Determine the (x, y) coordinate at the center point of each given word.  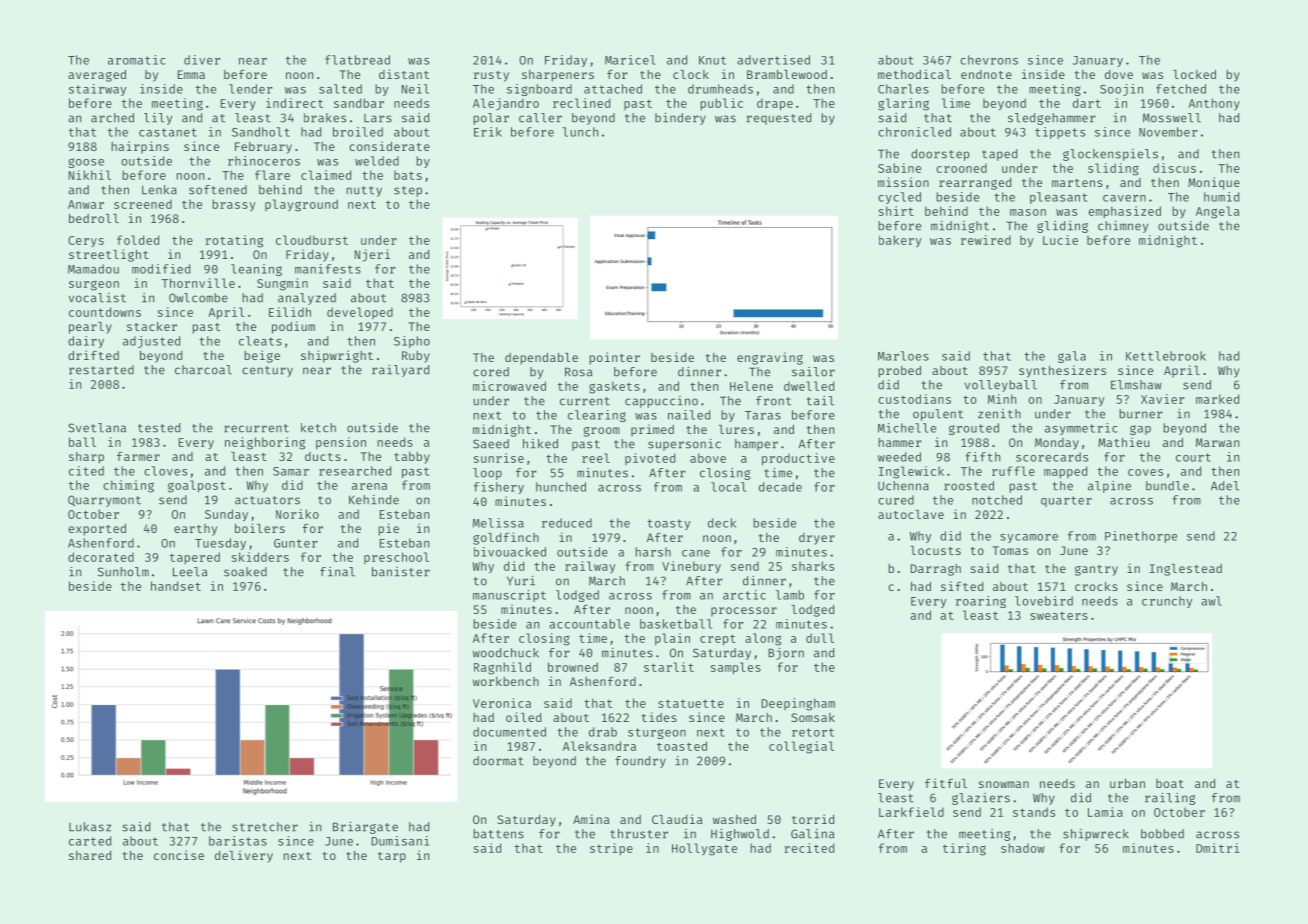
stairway (97, 90)
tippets (1060, 133)
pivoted (650, 459)
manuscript (509, 596)
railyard (400, 370)
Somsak (813, 717)
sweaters (1059, 616)
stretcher (265, 827)
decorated (101, 557)
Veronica (502, 703)
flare (272, 175)
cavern (1124, 198)
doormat (498, 761)
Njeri (372, 255)
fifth (982, 457)
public (721, 104)
